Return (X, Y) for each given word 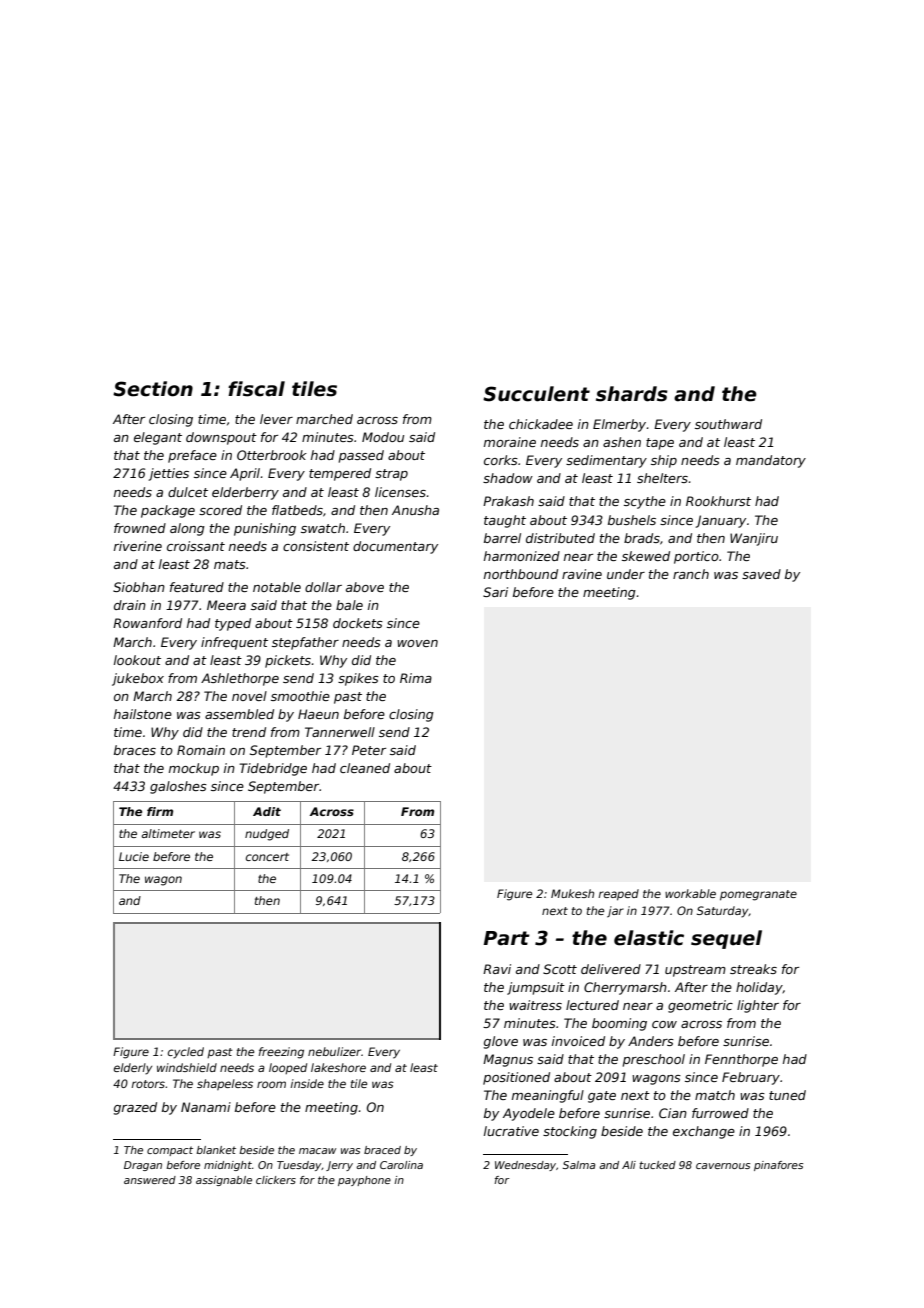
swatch (323, 528)
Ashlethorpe (240, 679)
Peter (369, 750)
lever (276, 419)
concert (267, 857)
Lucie (134, 856)
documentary (395, 547)
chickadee (541, 424)
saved (761, 574)
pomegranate (758, 895)
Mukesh (572, 893)
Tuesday (299, 1166)
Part (506, 938)
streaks (753, 969)
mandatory (771, 461)
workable (690, 893)
